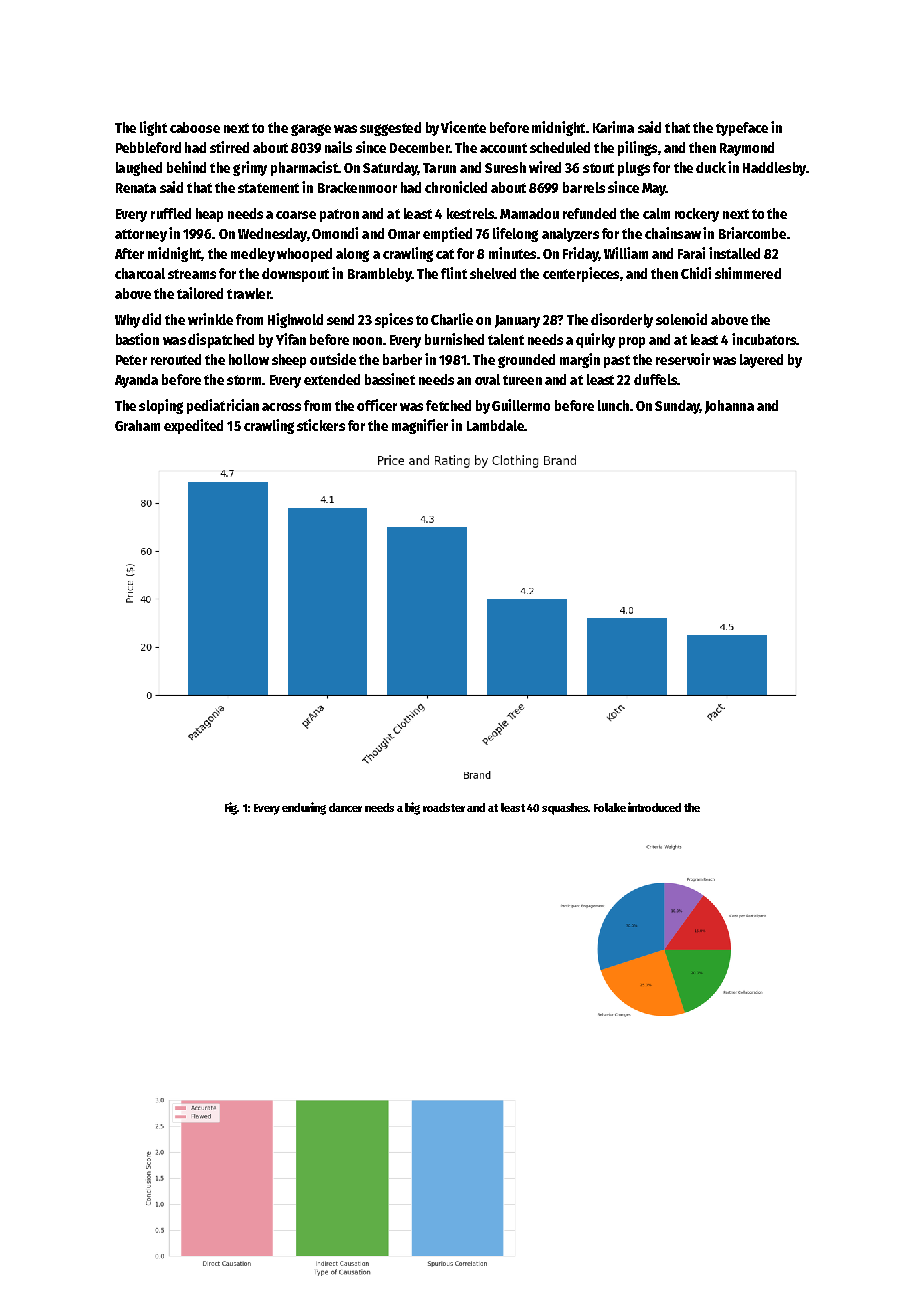 The image size is (924, 1308). Describe the element at coordinates (390, 129) in the screenshot. I see `suggested` at that location.
